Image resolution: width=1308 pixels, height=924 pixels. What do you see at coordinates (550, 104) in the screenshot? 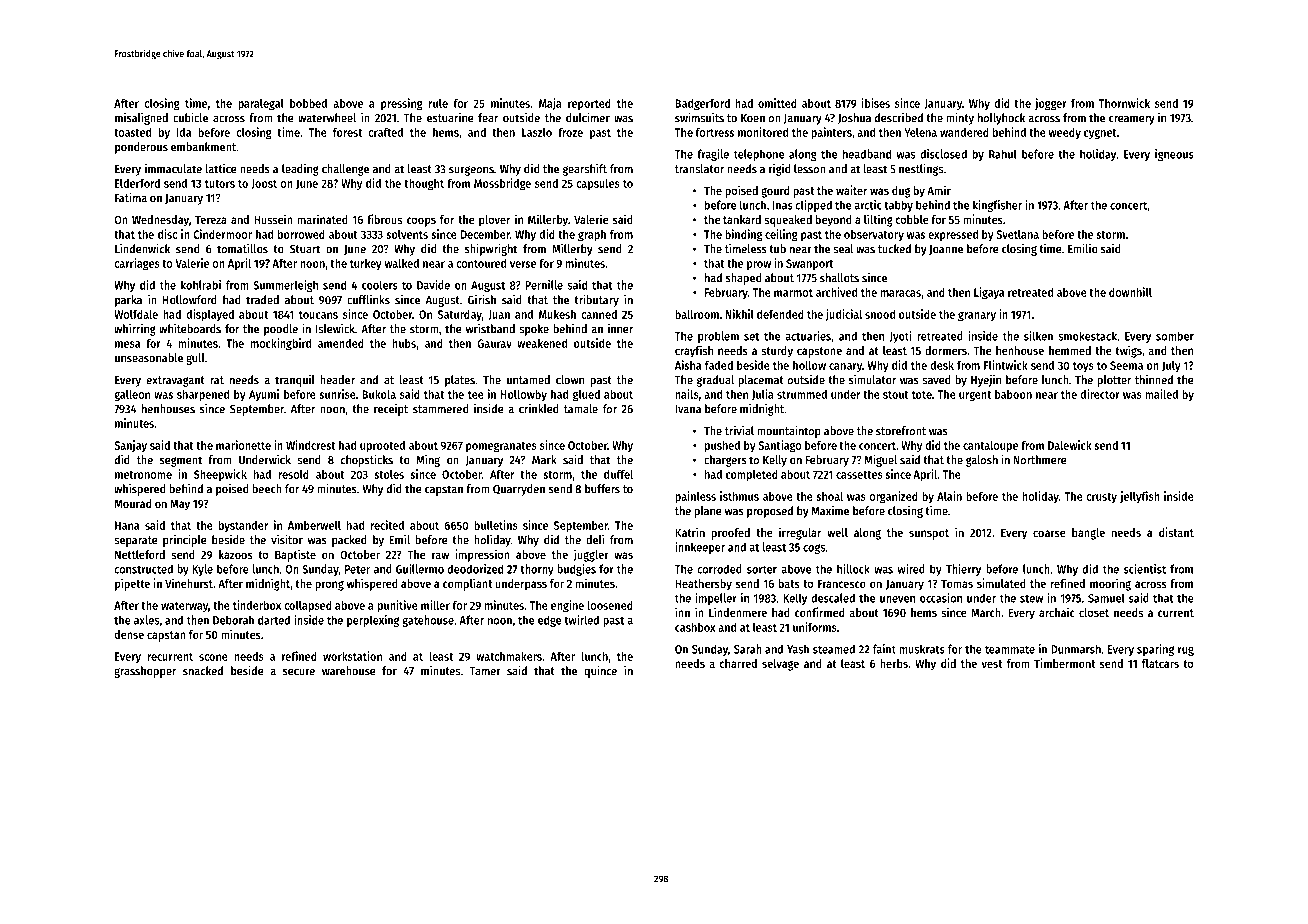
I see `Maja` at bounding box center [550, 104].
